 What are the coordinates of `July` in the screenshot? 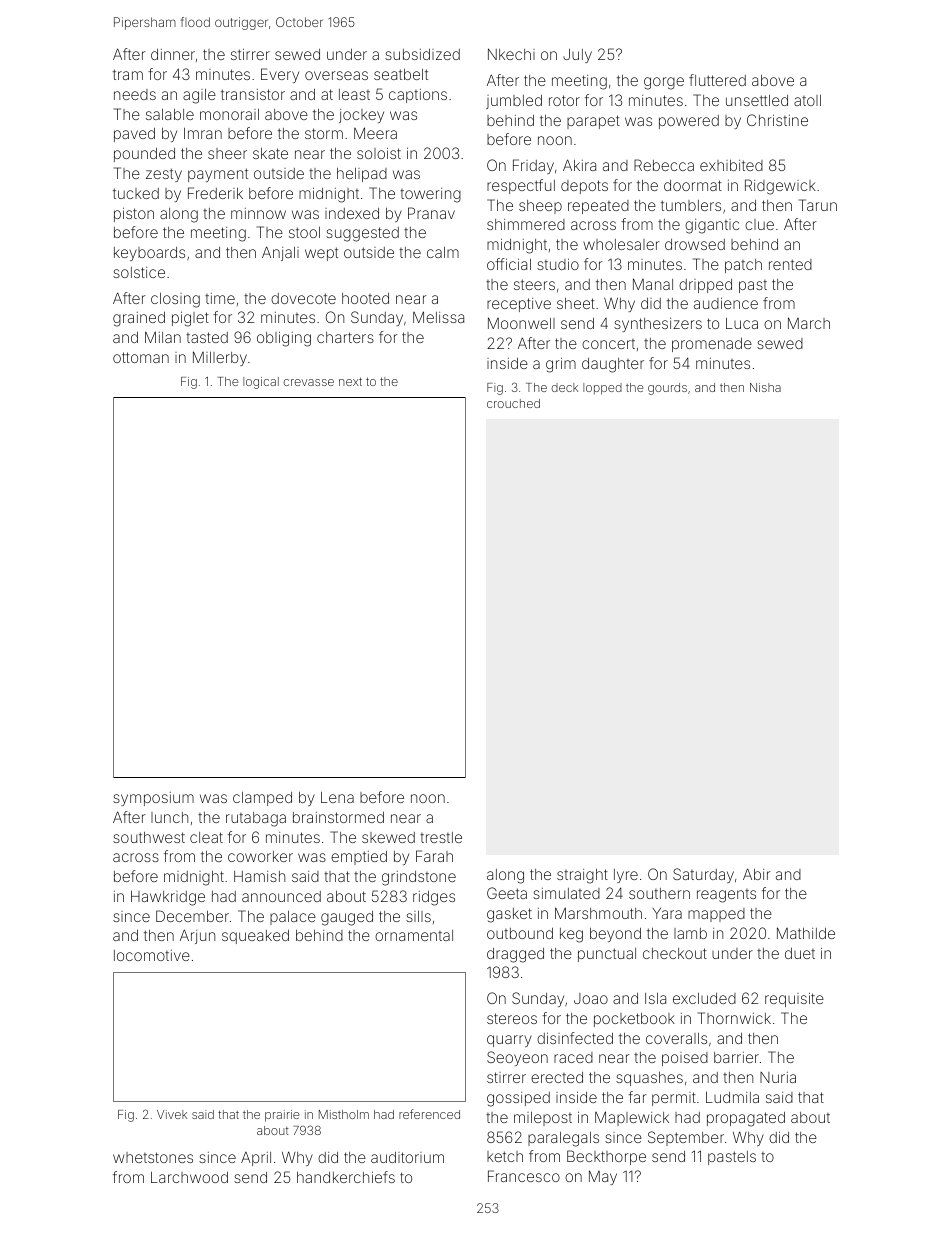 It's located at (577, 56).
